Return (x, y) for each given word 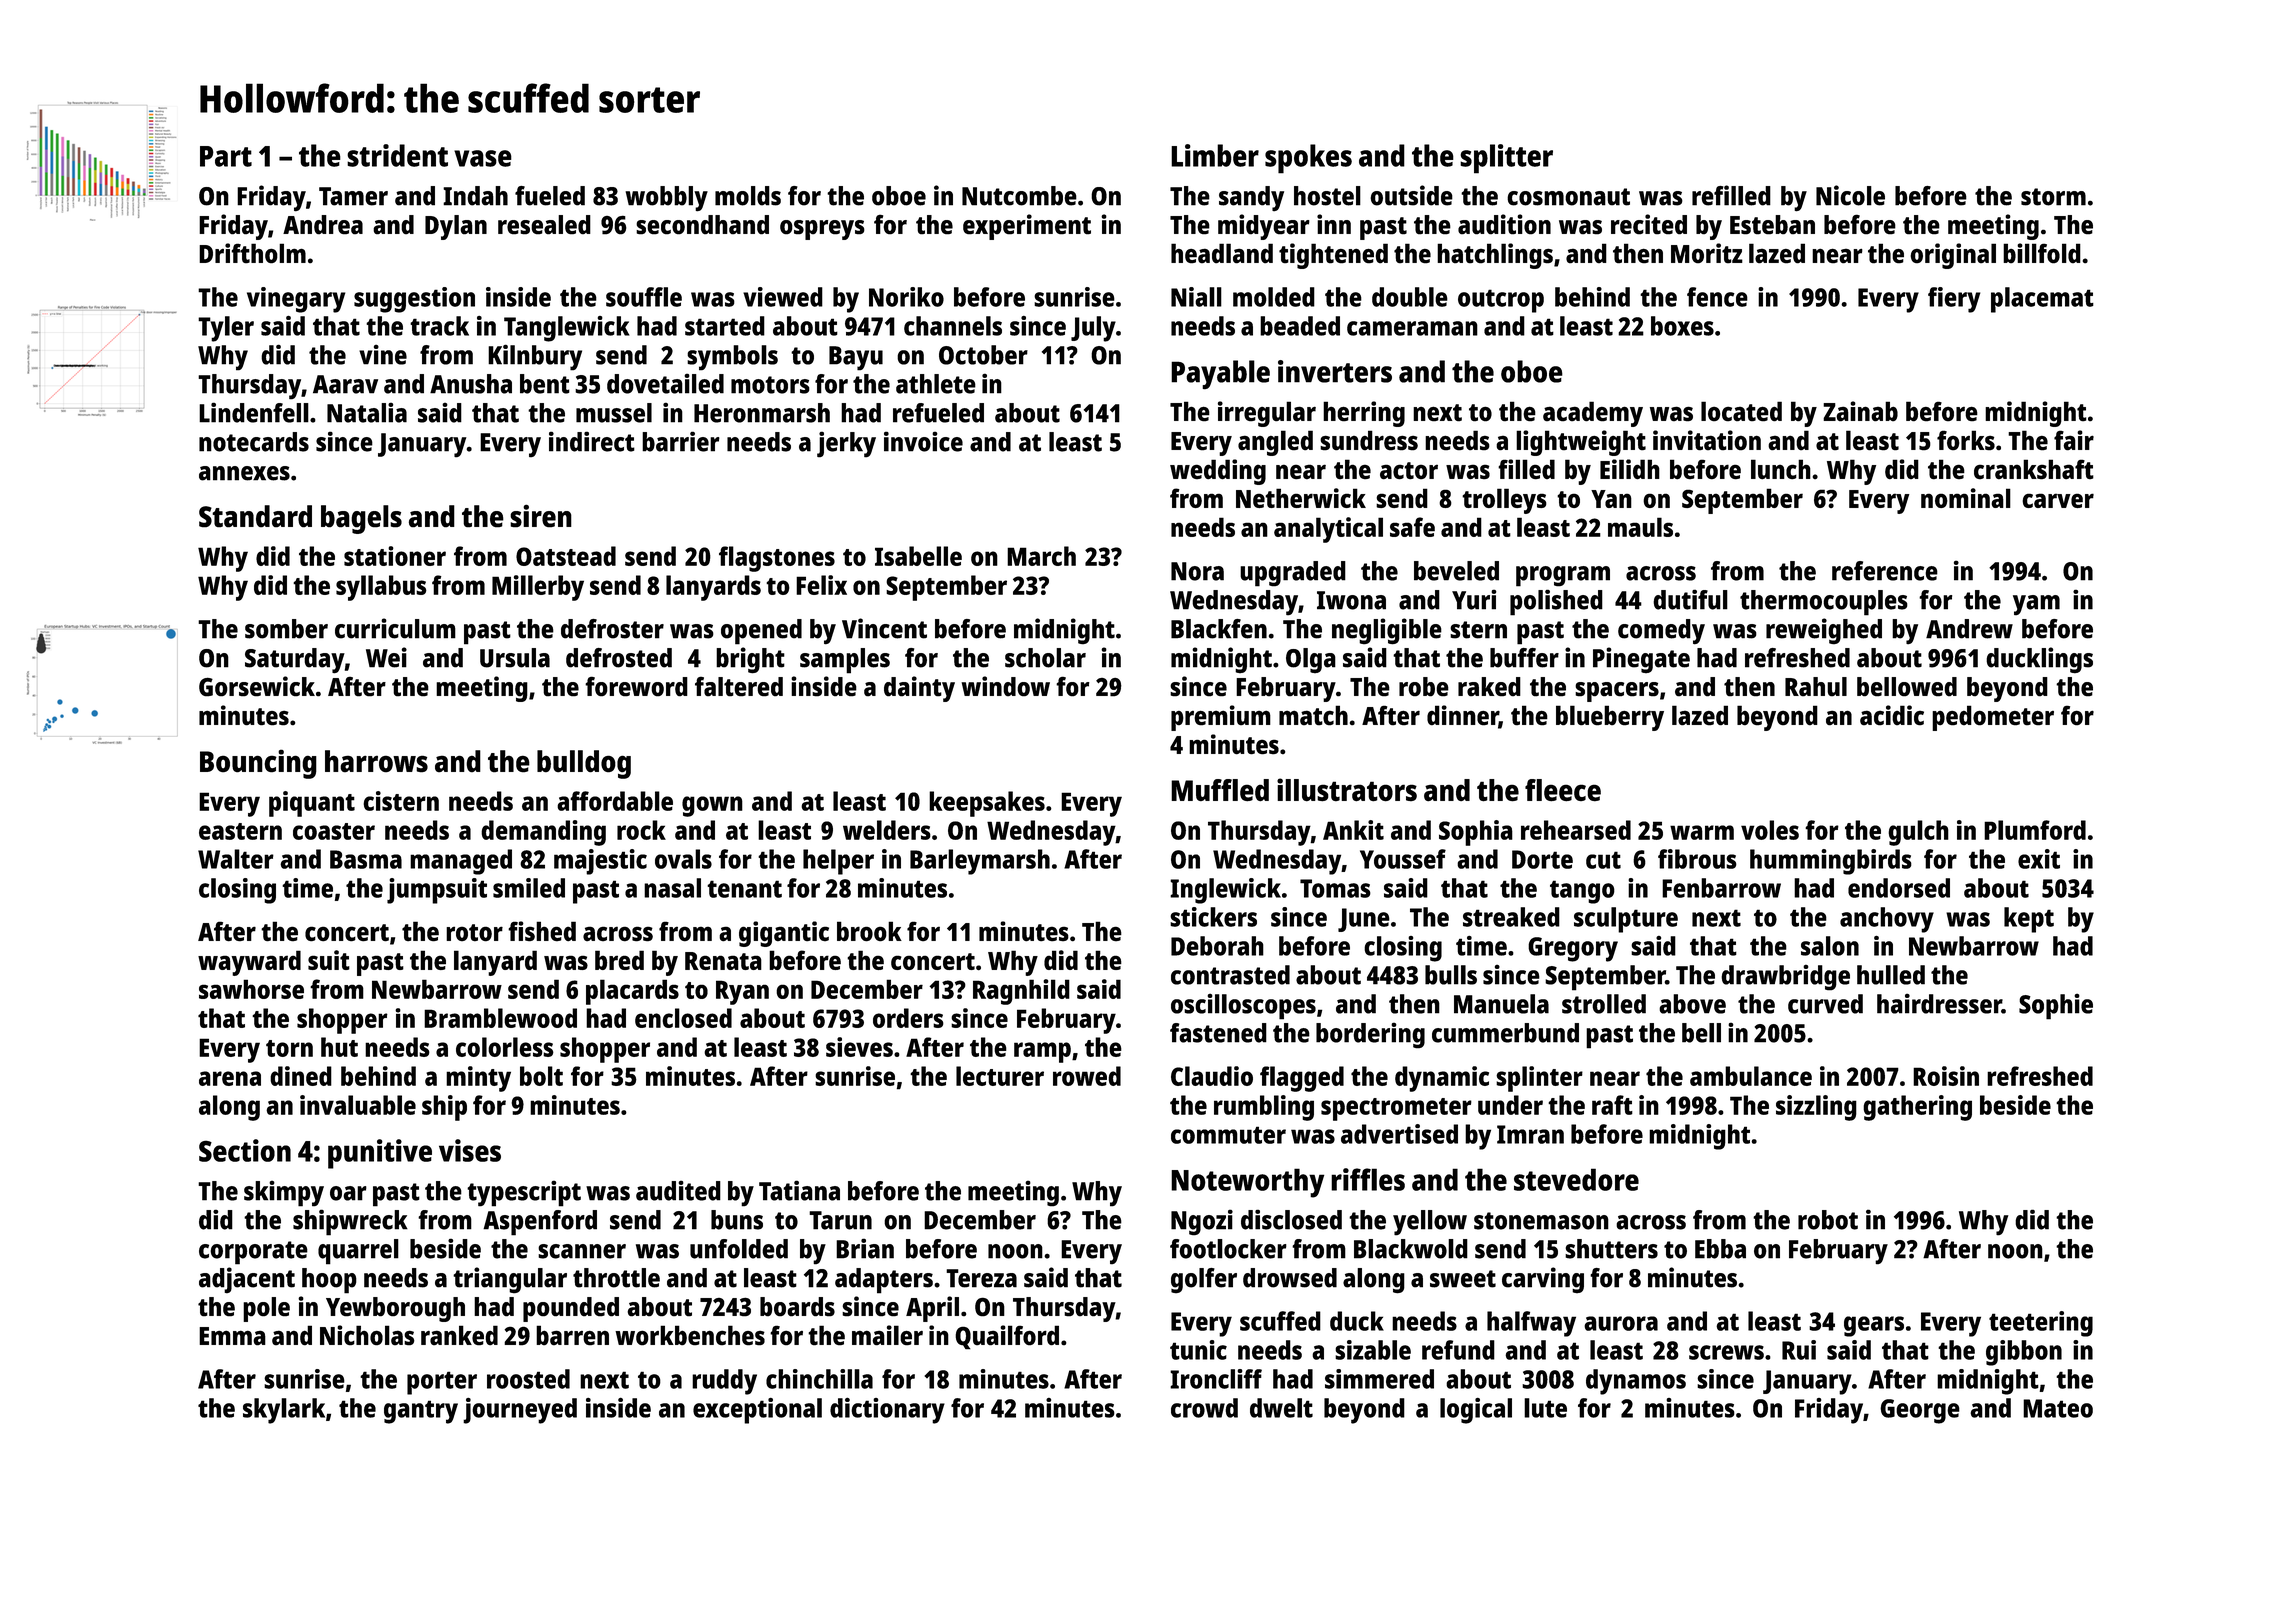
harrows (376, 761)
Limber (1215, 155)
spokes (1308, 159)
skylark (284, 1411)
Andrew (1969, 629)
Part (226, 156)
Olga (1311, 660)
